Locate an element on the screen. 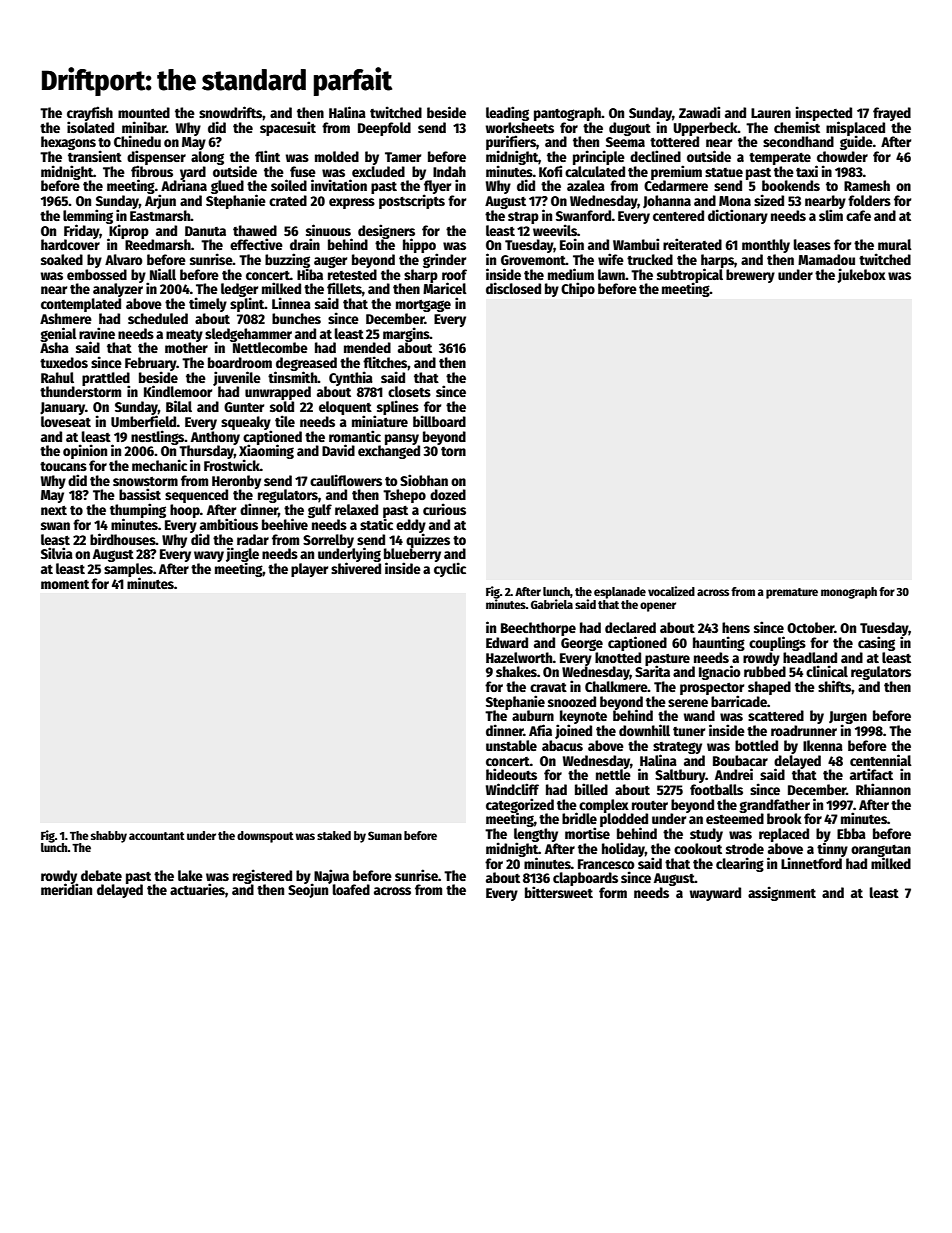 Image resolution: width=952 pixels, height=1233 pixels. crayfish is located at coordinates (90, 113).
